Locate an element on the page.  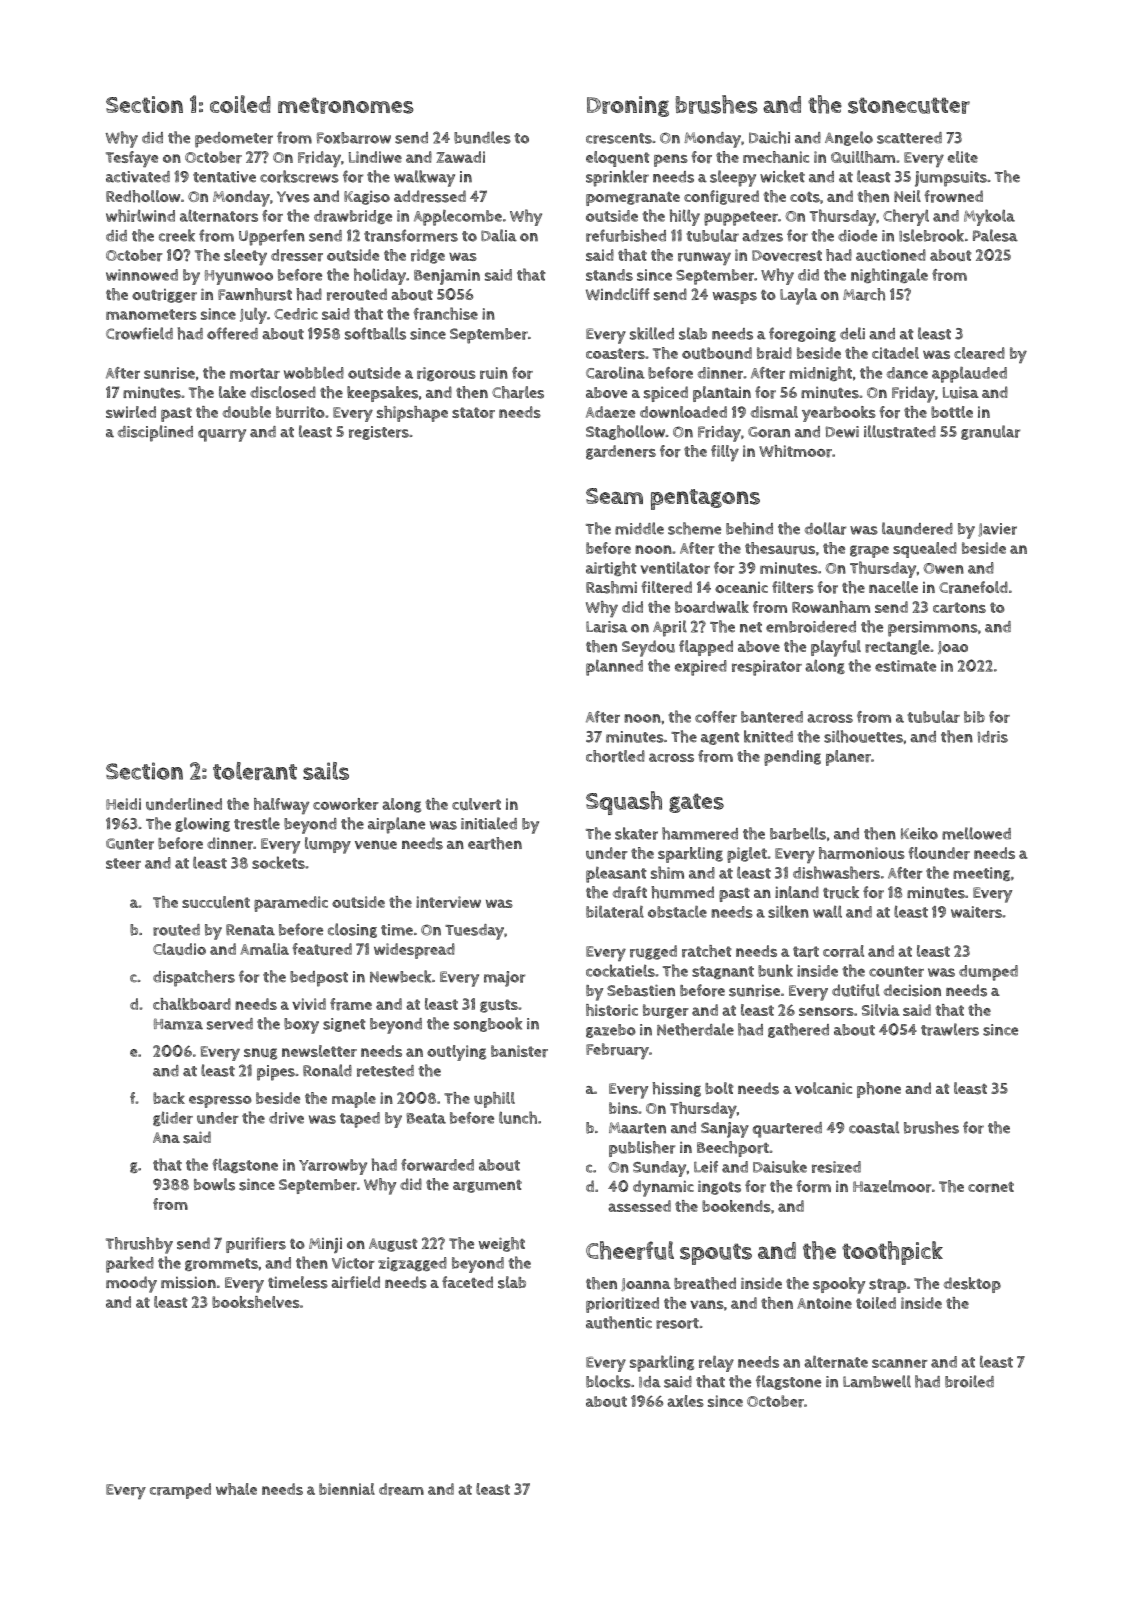
axles is located at coordinates (685, 1401).
